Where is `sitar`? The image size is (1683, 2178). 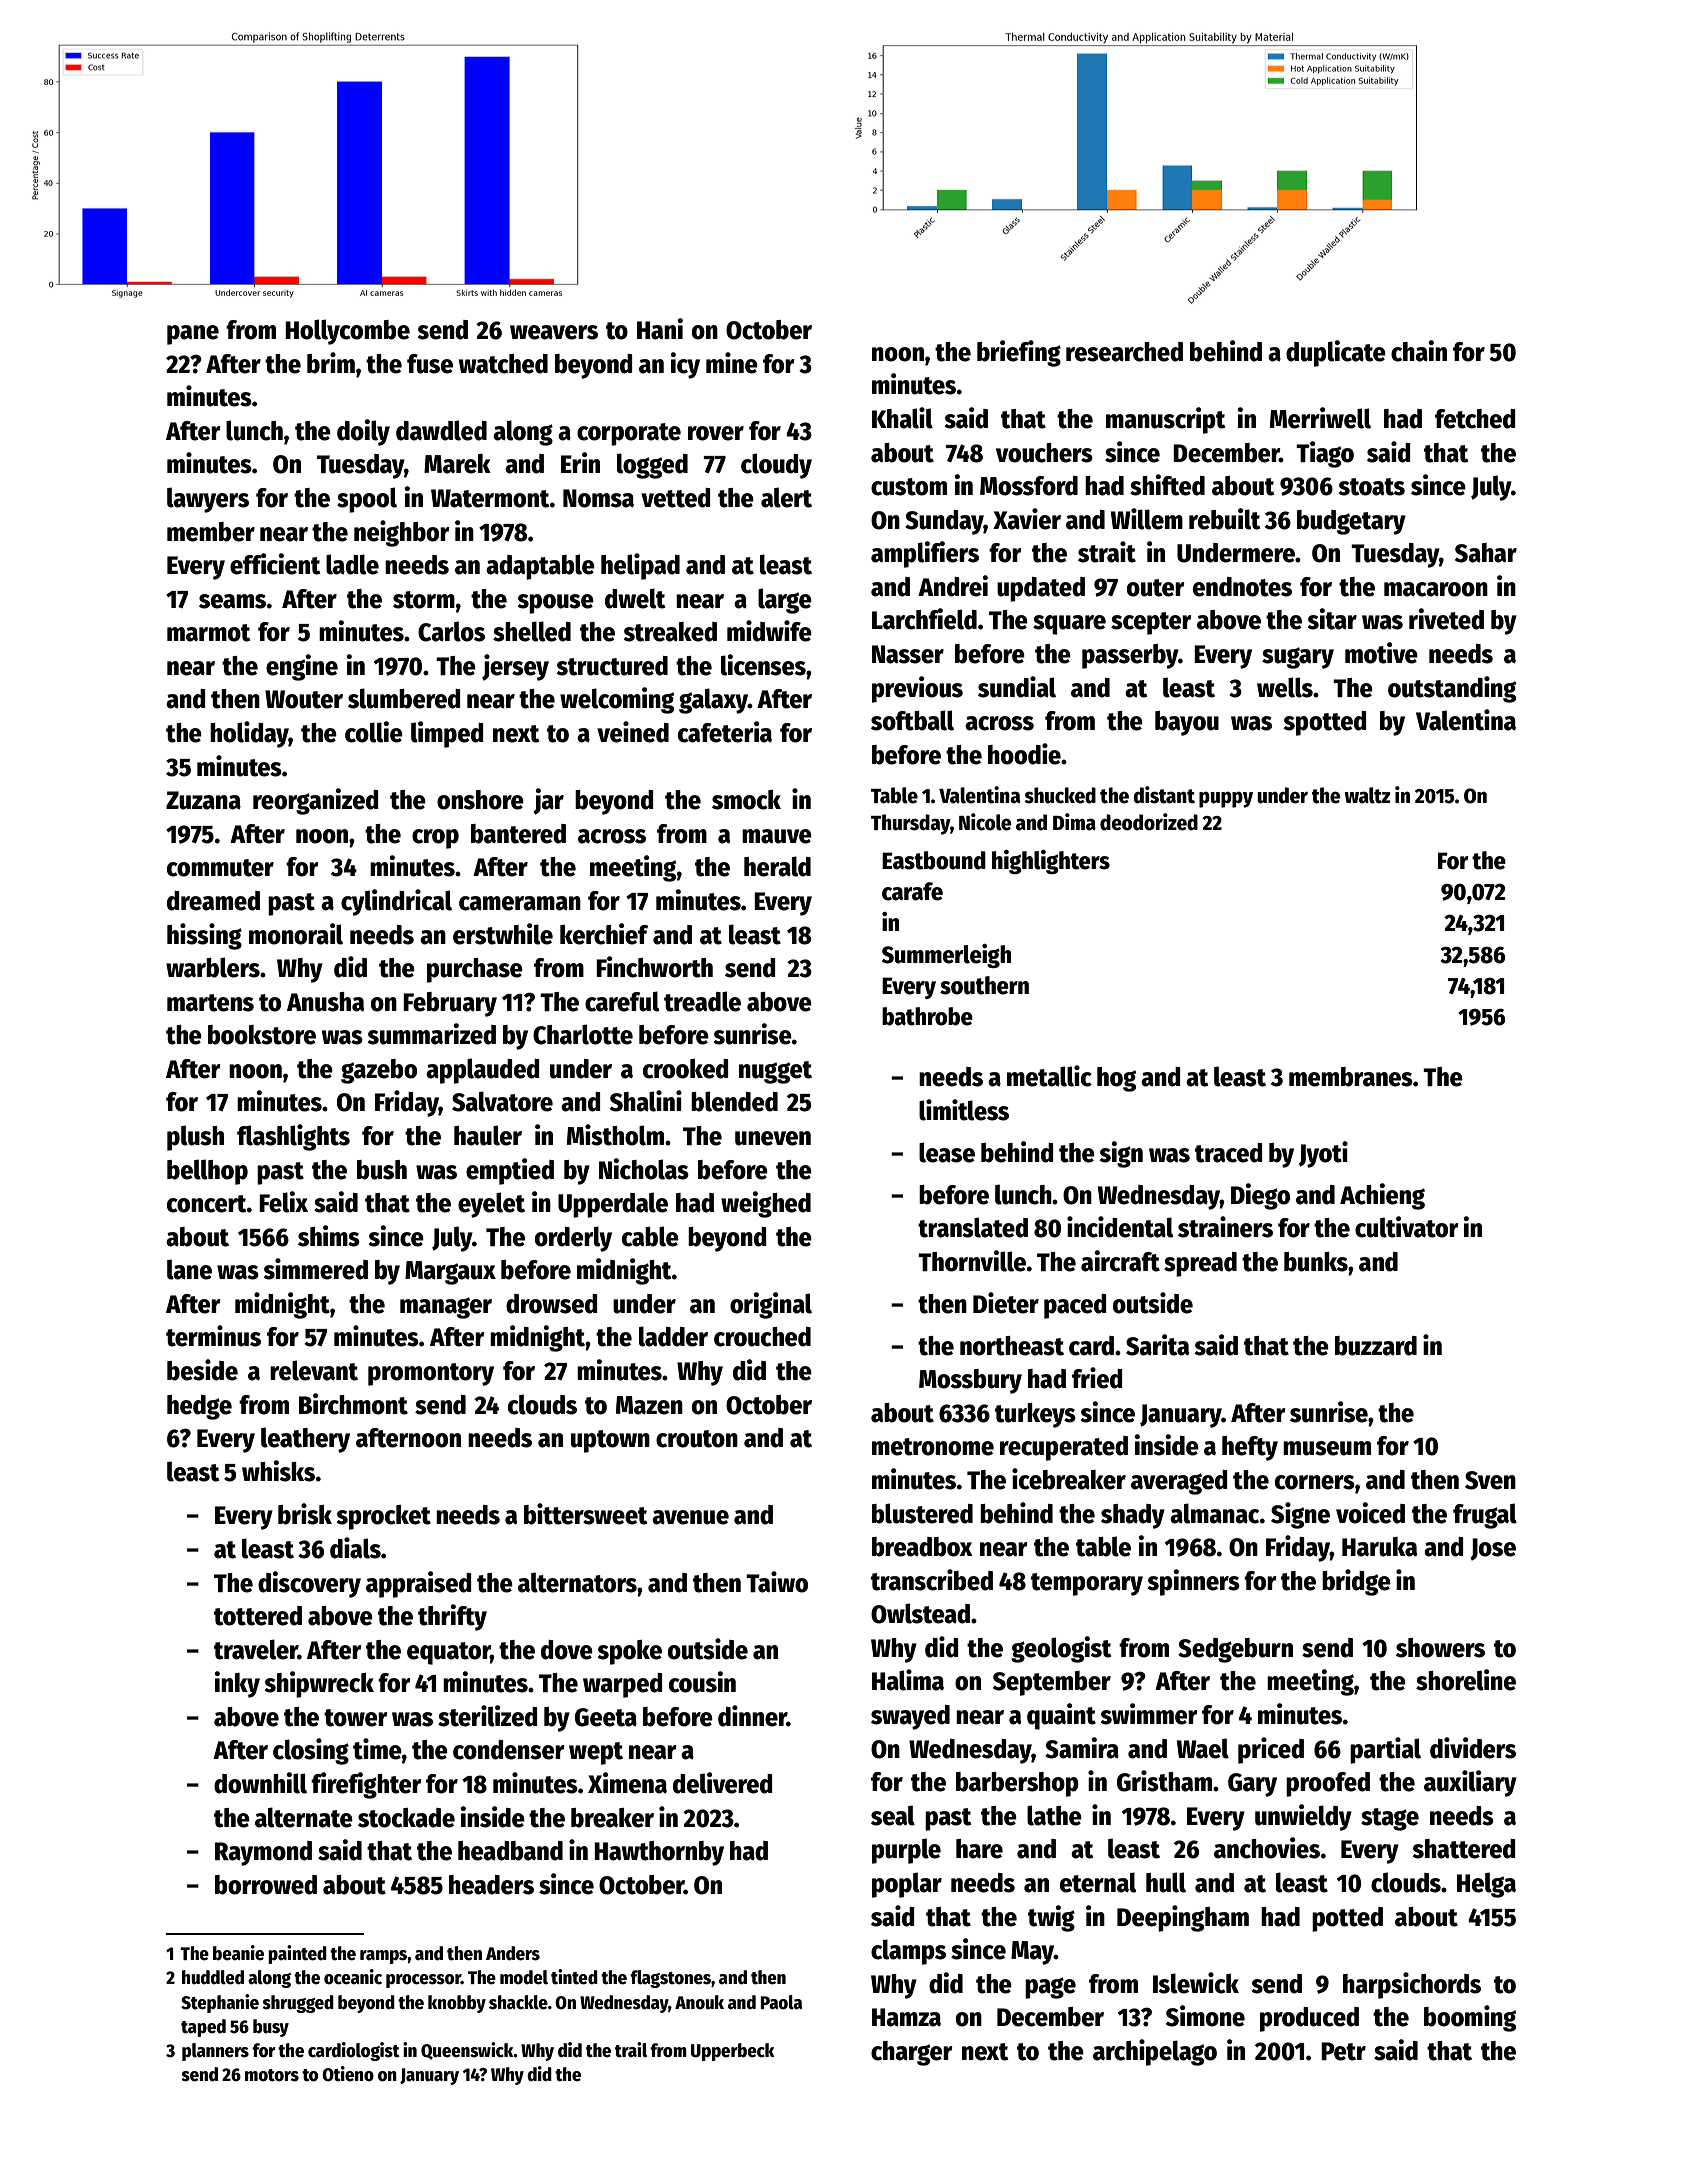 sitar is located at coordinates (1332, 619).
